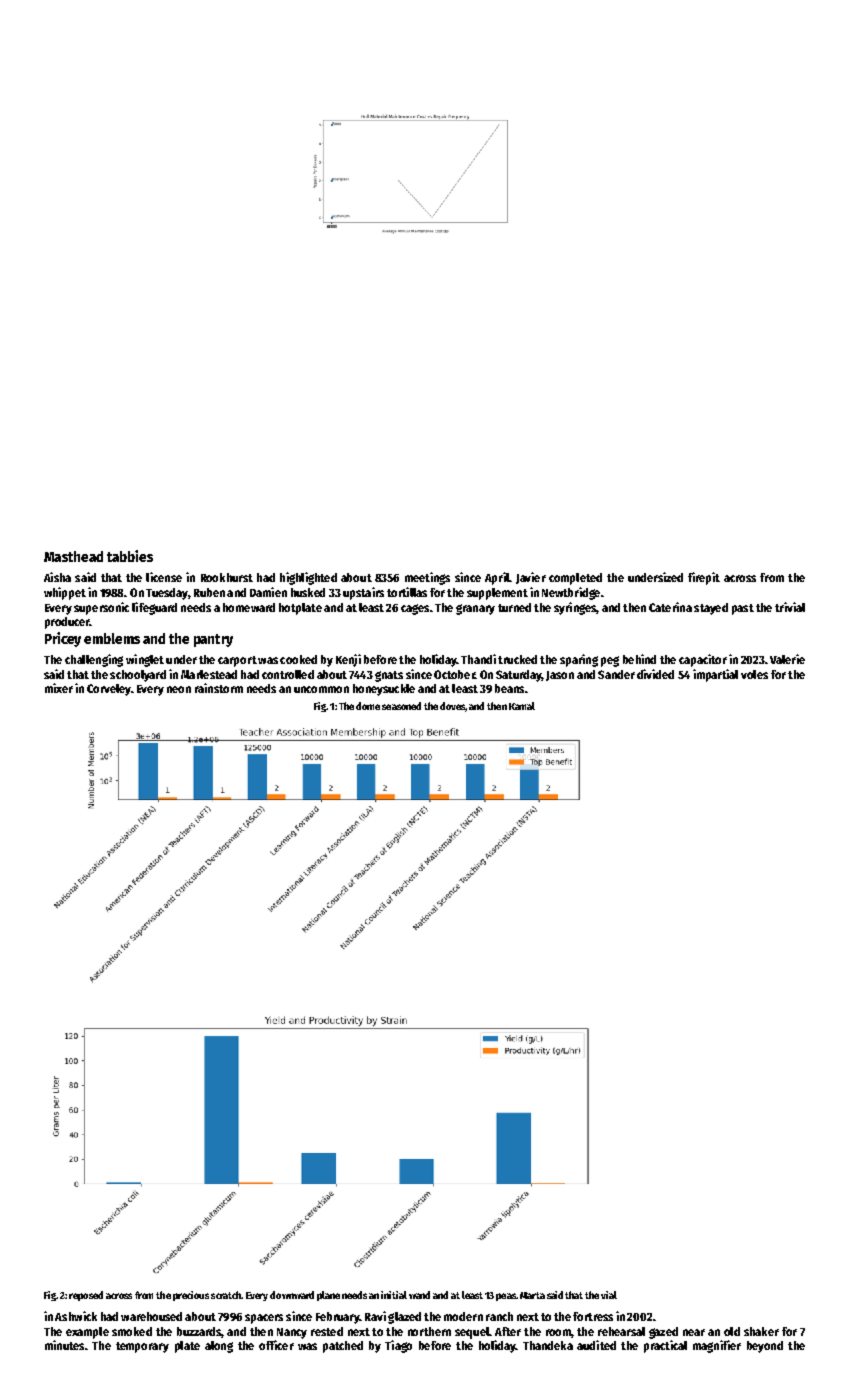 The width and height of the screenshot is (849, 1400). Describe the element at coordinates (506, 1297) in the screenshot. I see `peas` at that location.
